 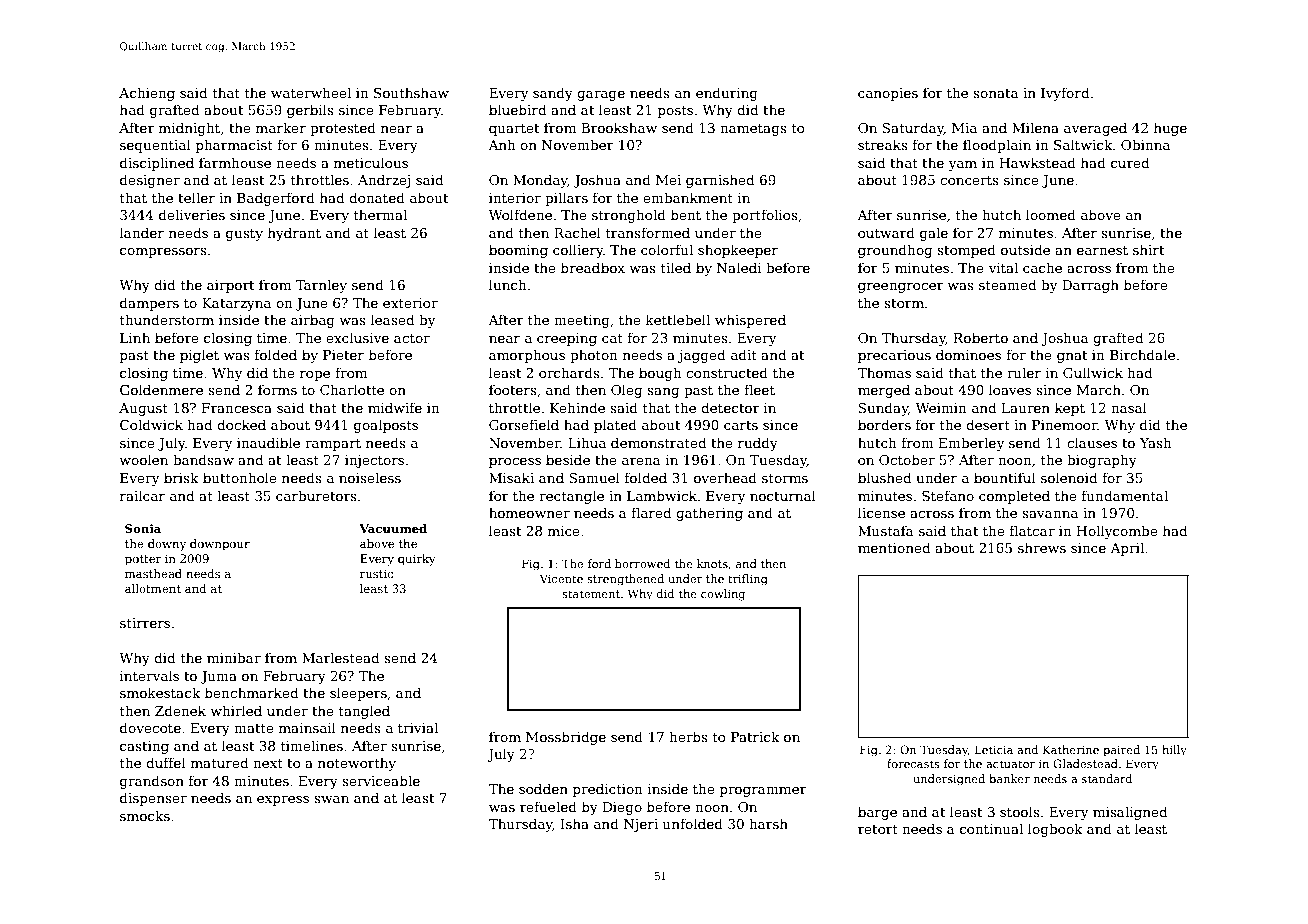 What do you see at coordinates (723, 595) in the screenshot?
I see `cowling` at bounding box center [723, 595].
